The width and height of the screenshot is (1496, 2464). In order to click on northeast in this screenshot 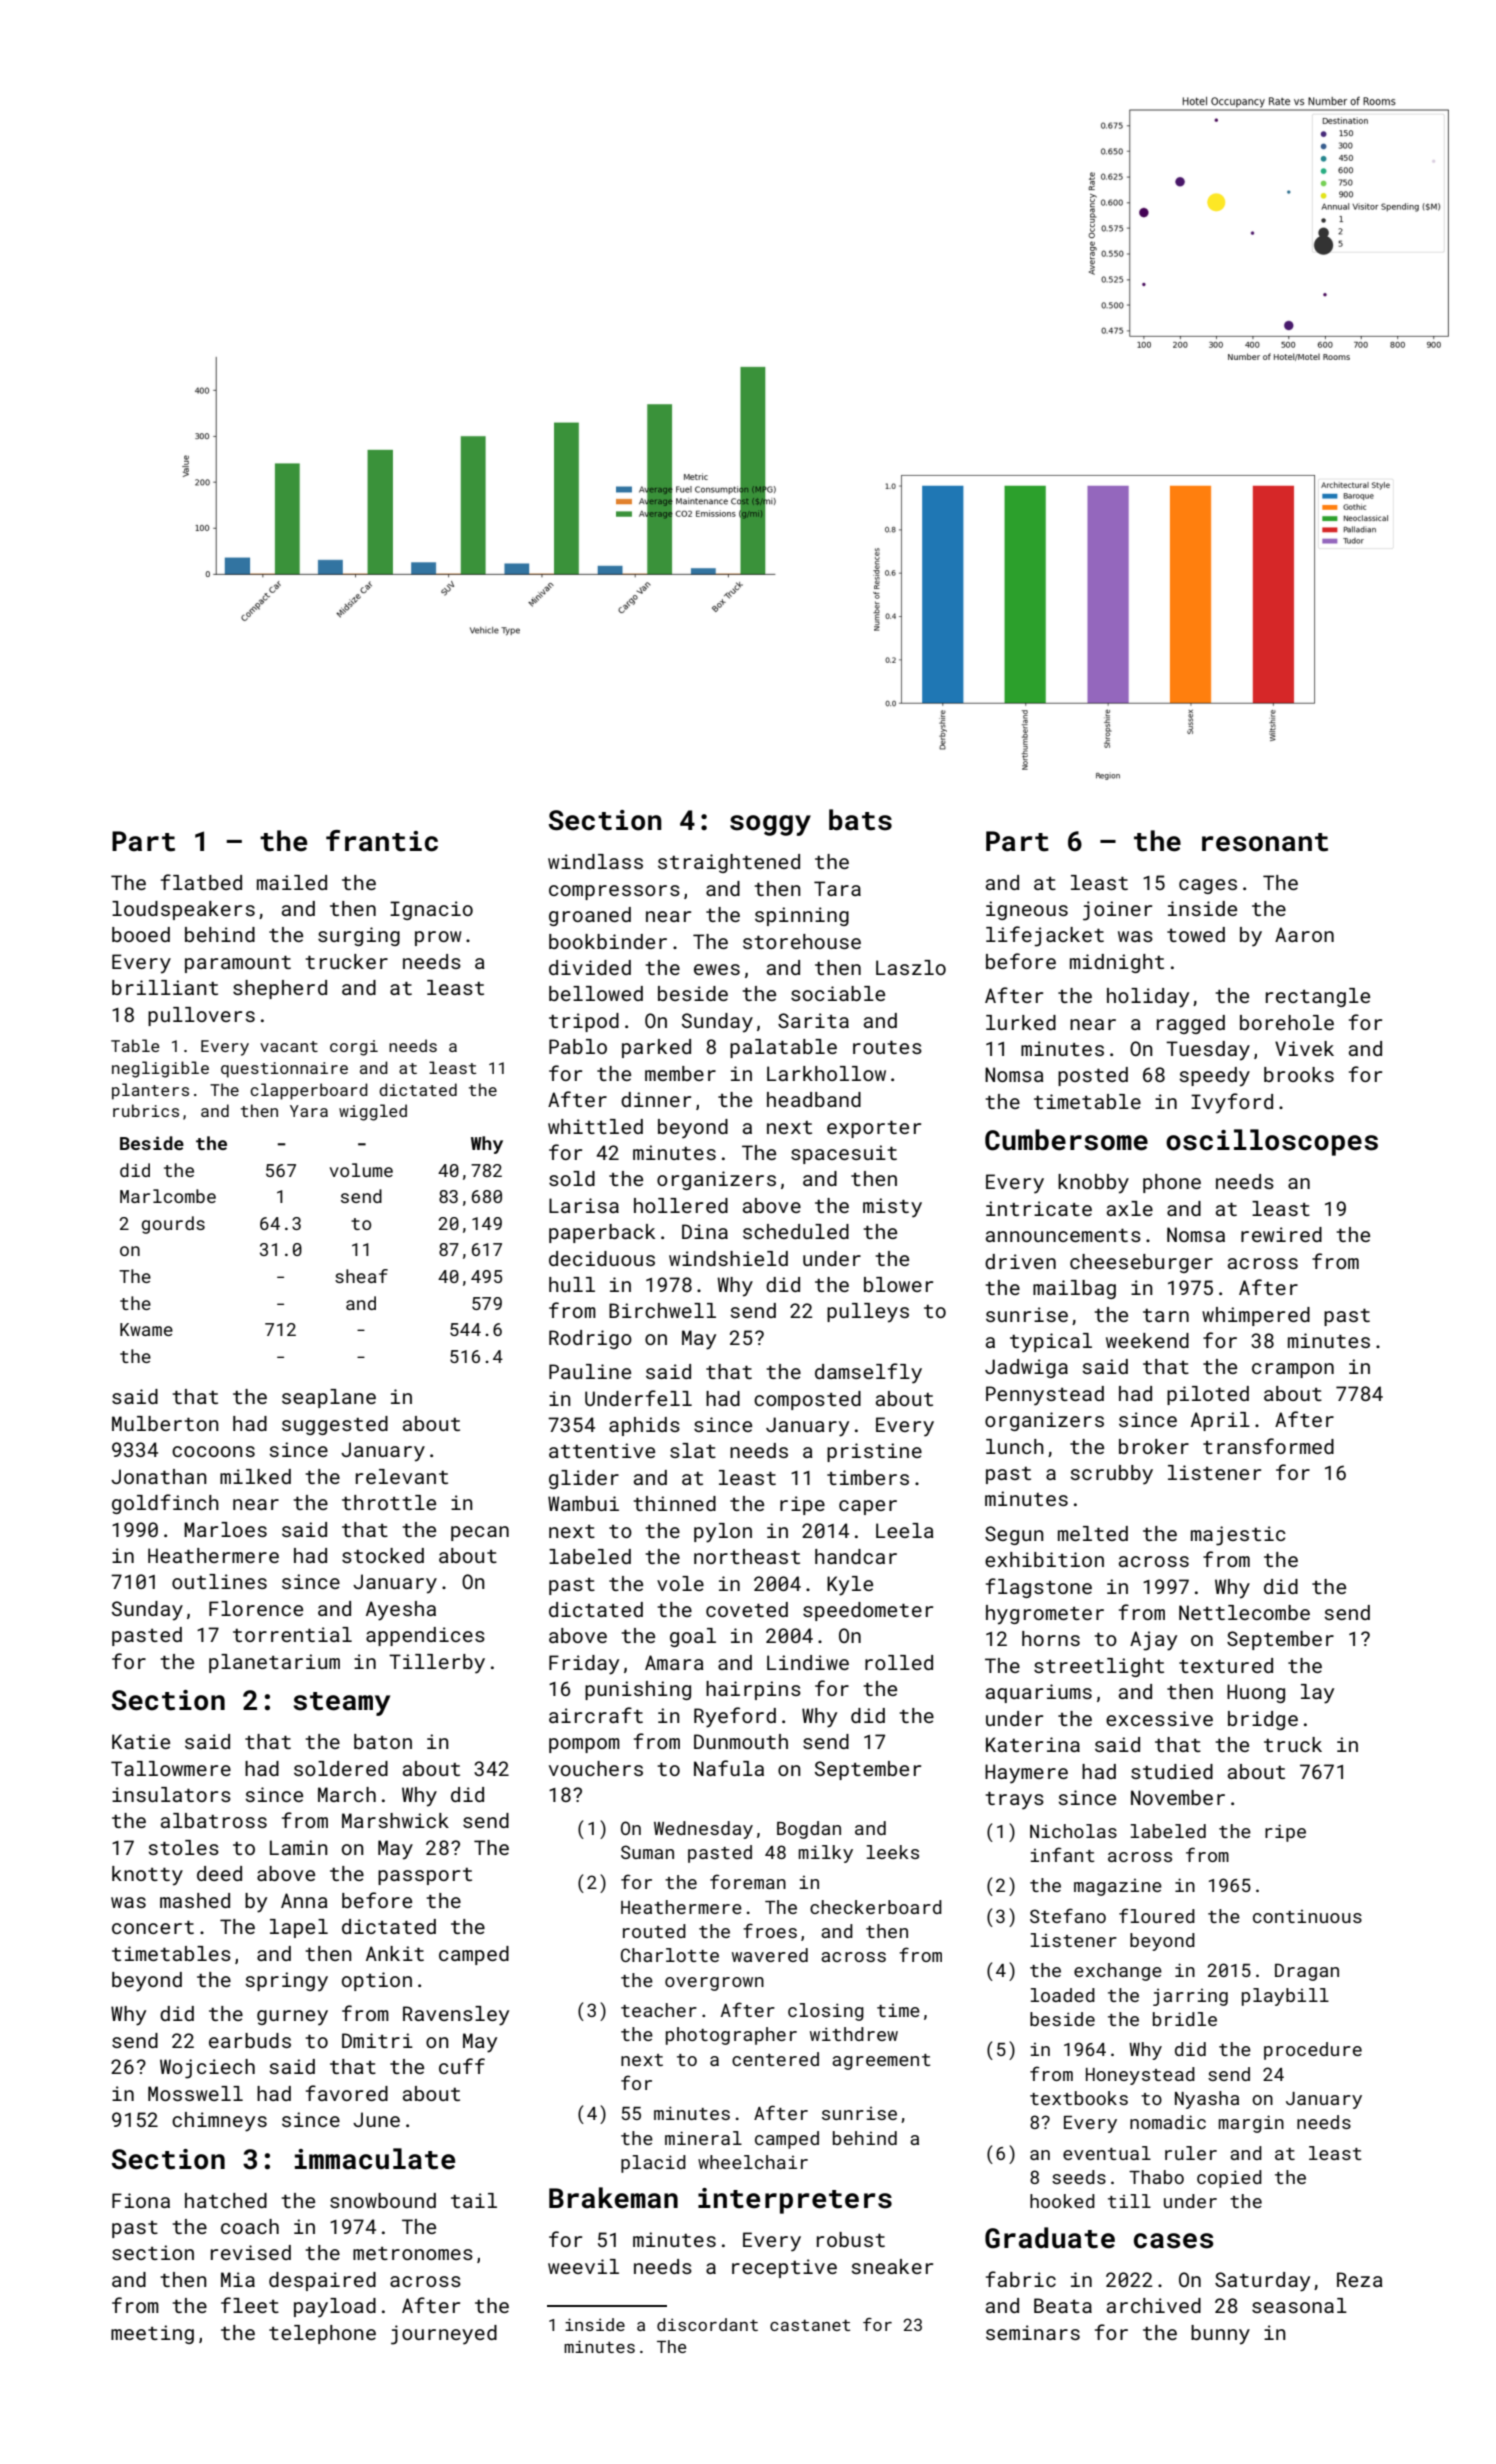, I will do `click(747, 1556)`.
